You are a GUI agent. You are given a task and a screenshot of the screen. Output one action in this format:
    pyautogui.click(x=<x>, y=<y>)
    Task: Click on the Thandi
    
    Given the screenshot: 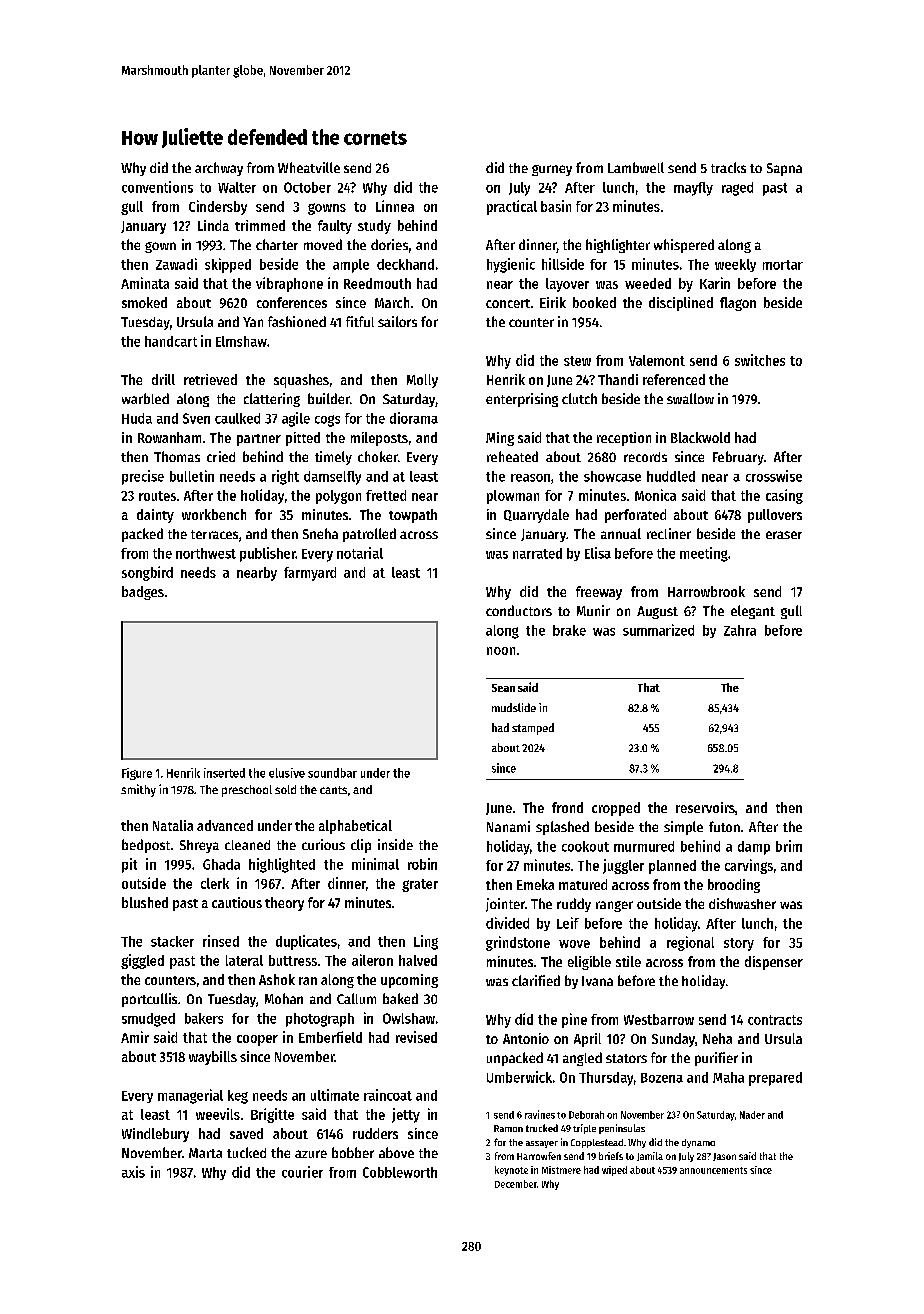 What is the action you would take?
    pyautogui.click(x=618, y=379)
